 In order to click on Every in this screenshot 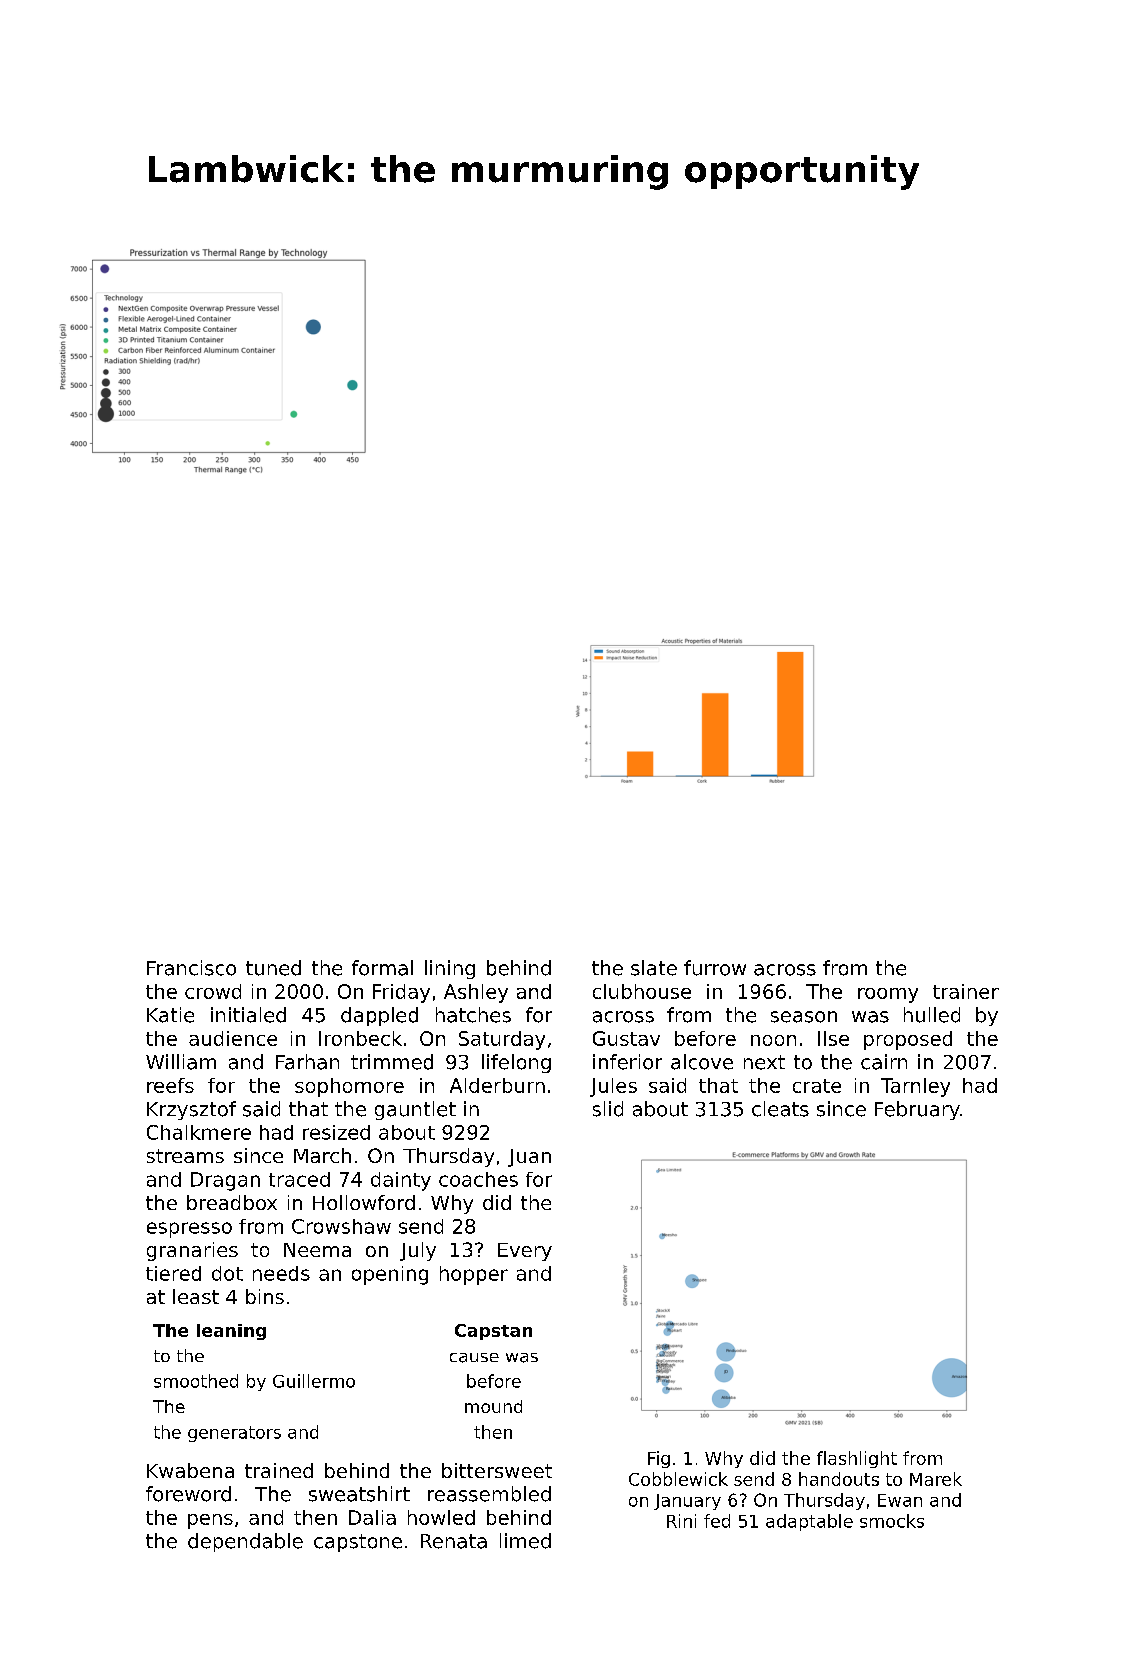, I will do `click(525, 1252)`.
